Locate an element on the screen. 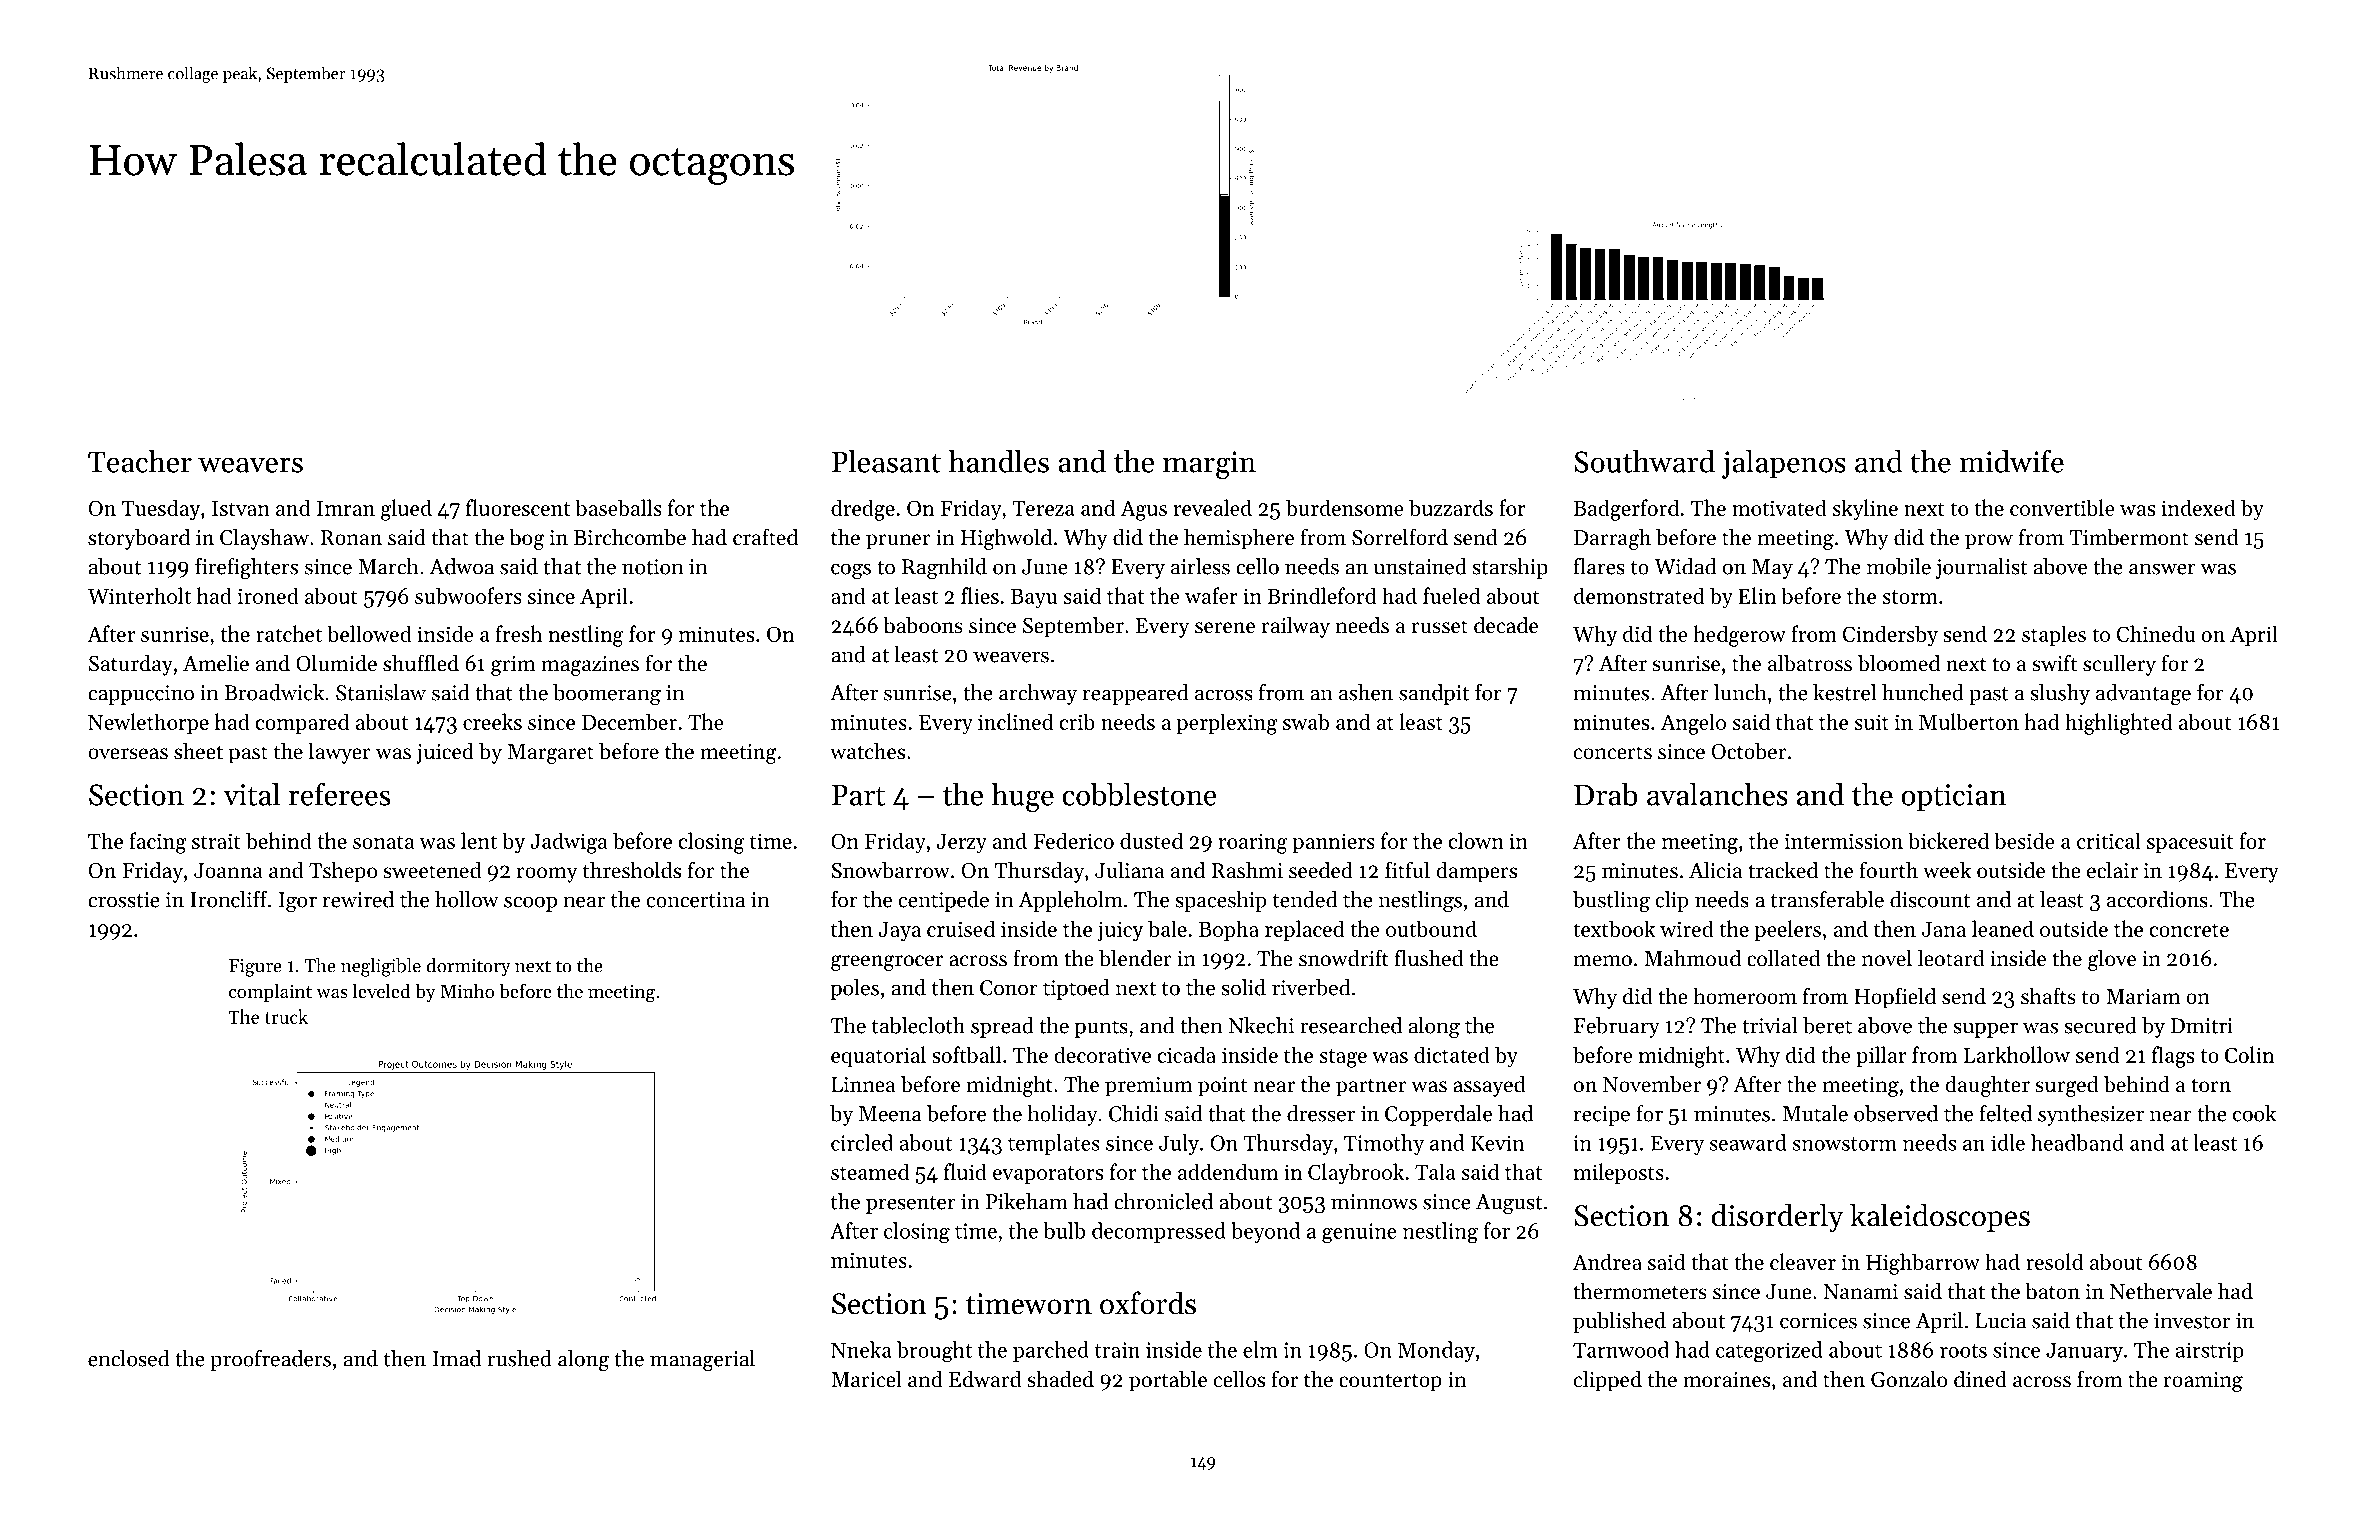  lent is located at coordinates (479, 840).
